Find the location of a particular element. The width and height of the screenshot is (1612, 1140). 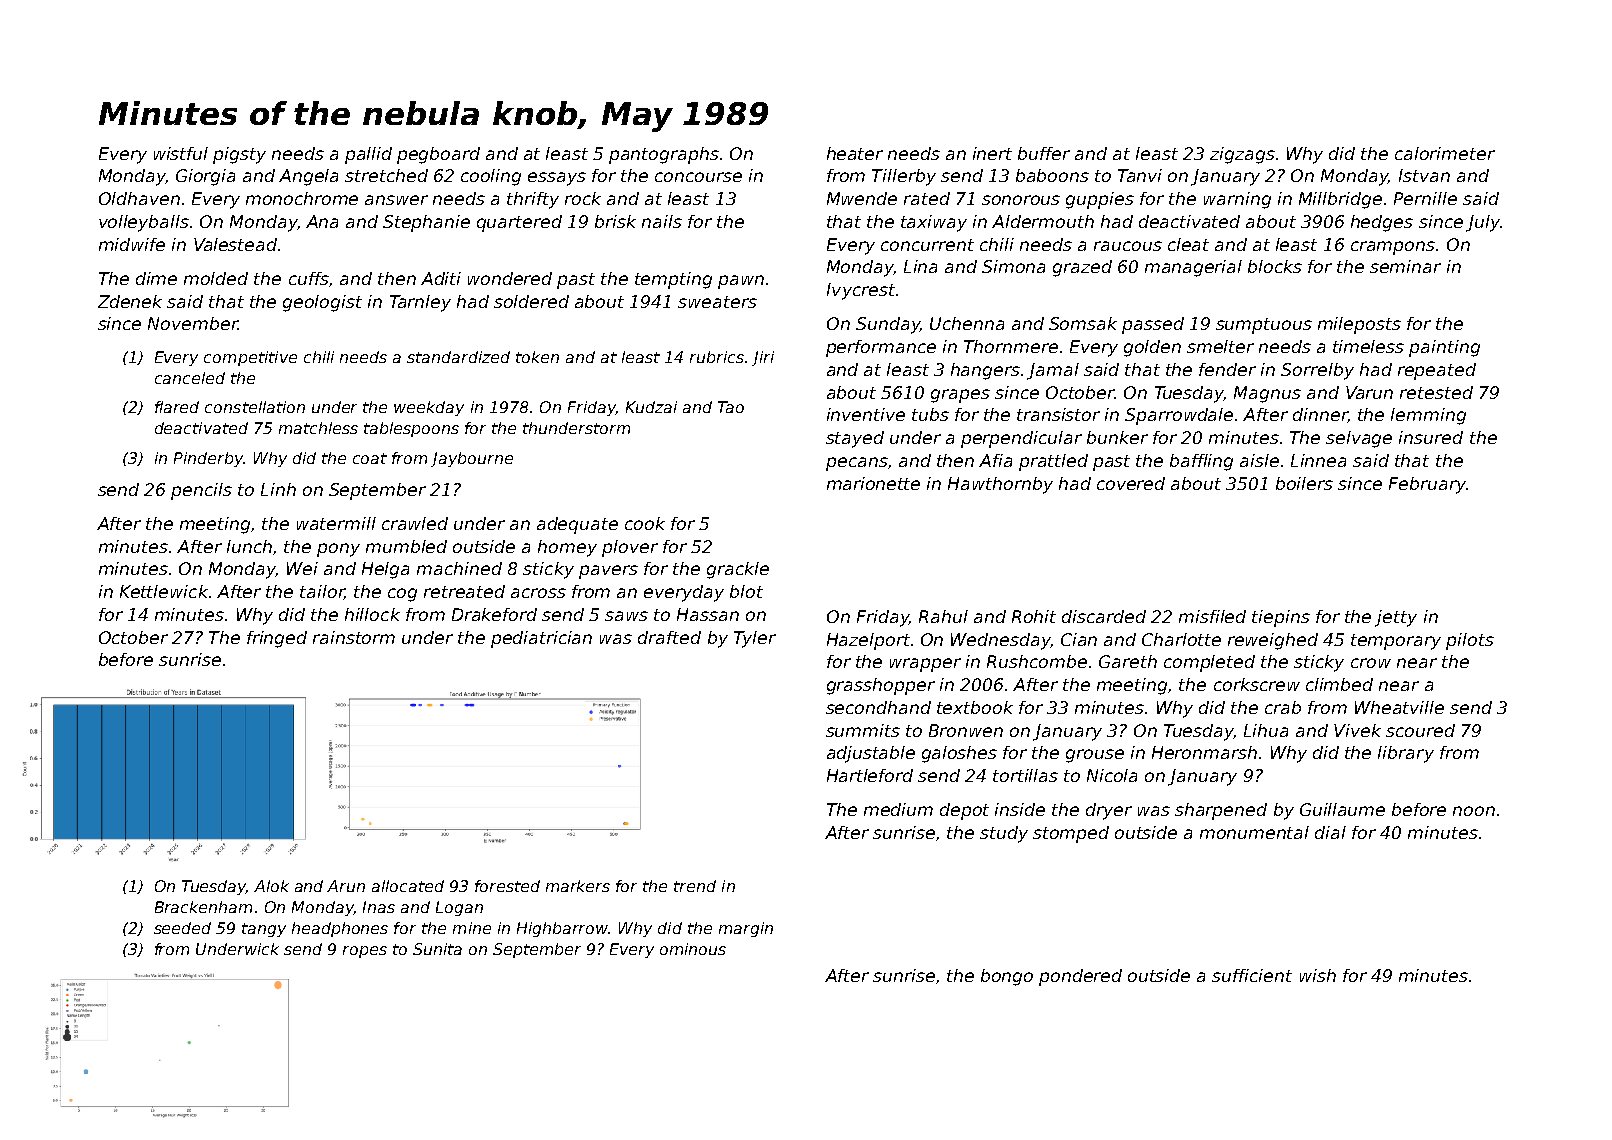

zigzags is located at coordinates (1242, 155).
